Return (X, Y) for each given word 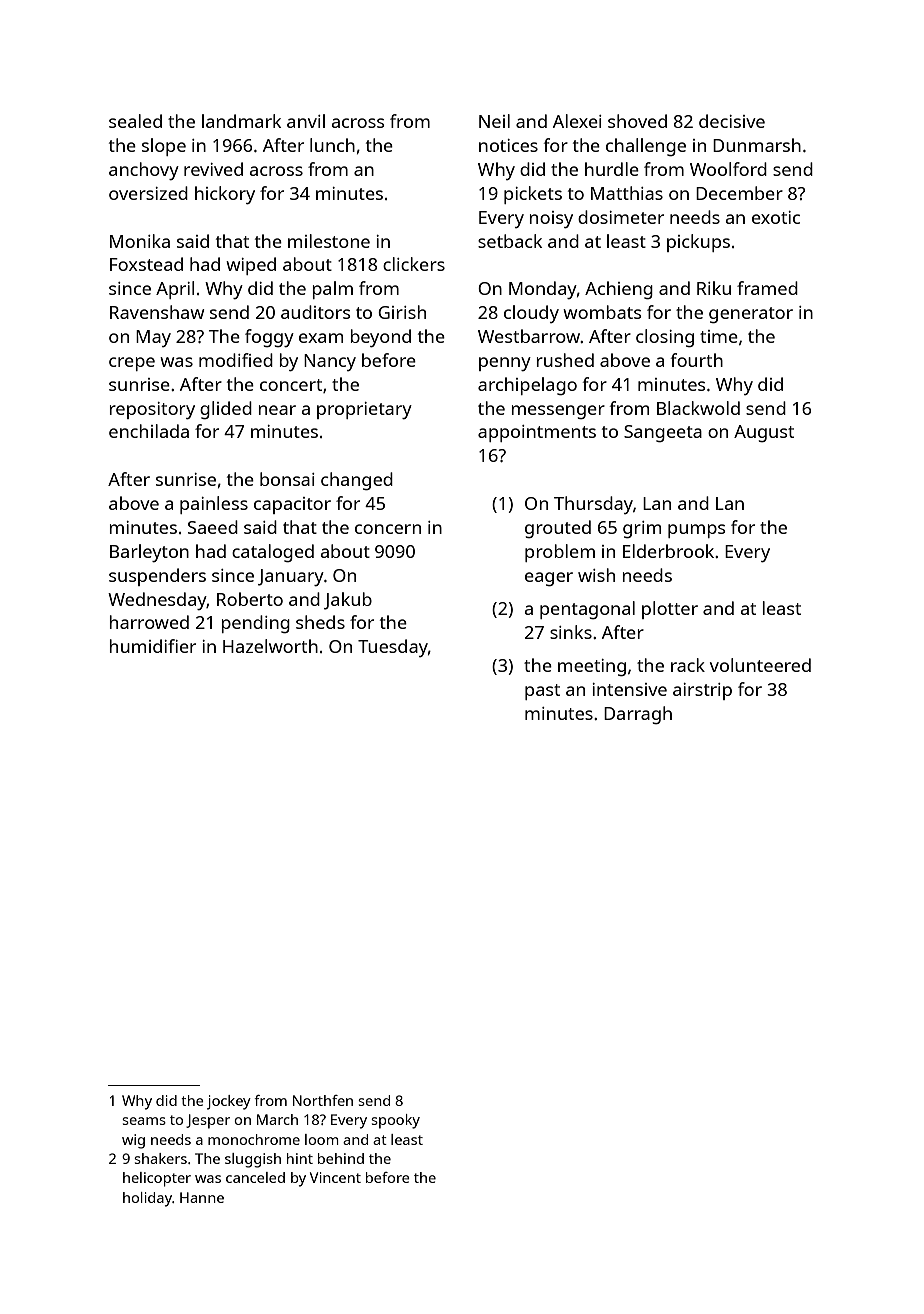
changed (357, 481)
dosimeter (621, 217)
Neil (494, 121)
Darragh (638, 715)
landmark (241, 121)
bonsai (287, 479)
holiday (147, 1199)
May (153, 338)
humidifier (153, 646)
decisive (732, 121)
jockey (229, 1102)
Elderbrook (668, 551)
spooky (395, 1121)
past (542, 692)
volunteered (760, 665)
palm (333, 290)
